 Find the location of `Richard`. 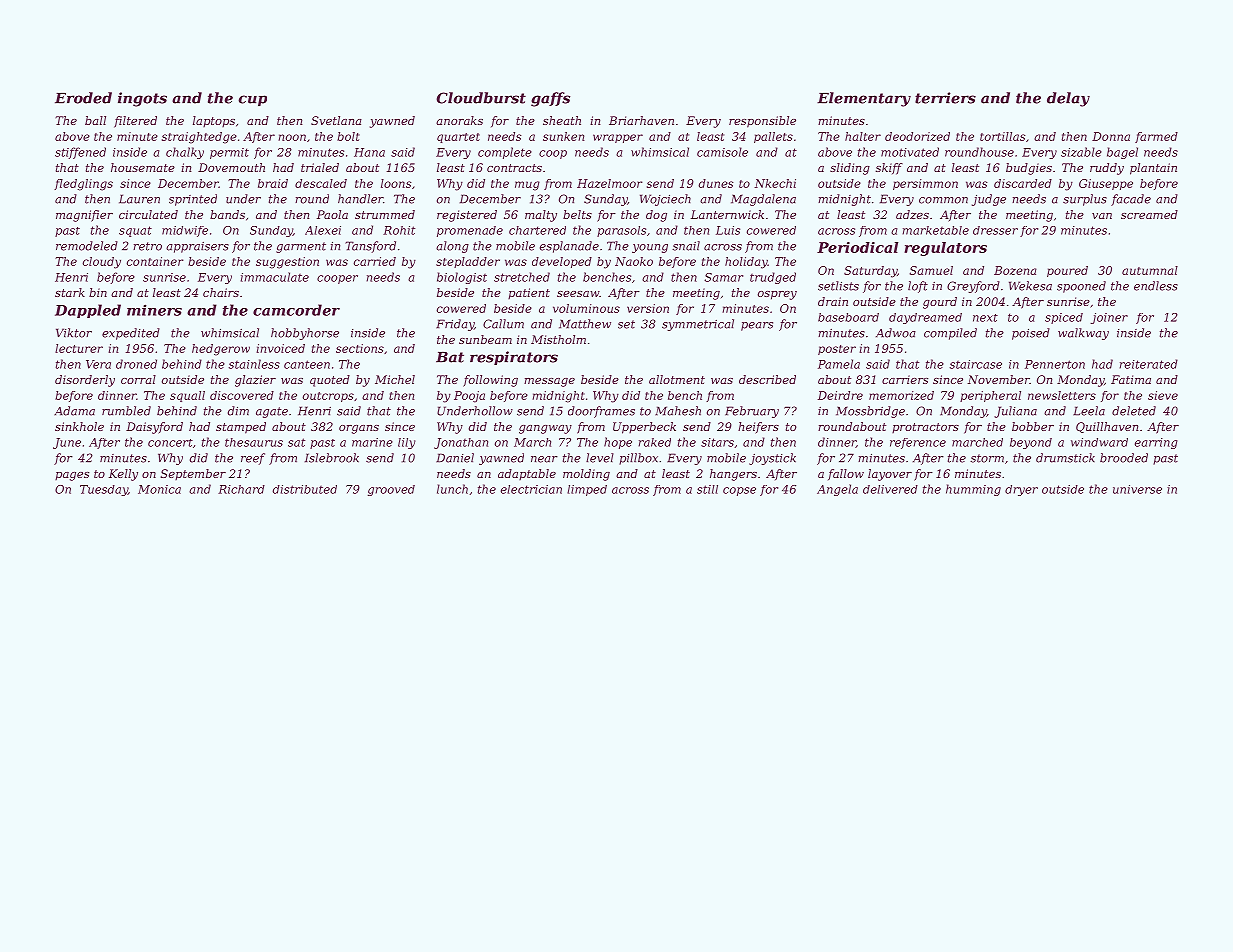

Richard is located at coordinates (241, 489).
